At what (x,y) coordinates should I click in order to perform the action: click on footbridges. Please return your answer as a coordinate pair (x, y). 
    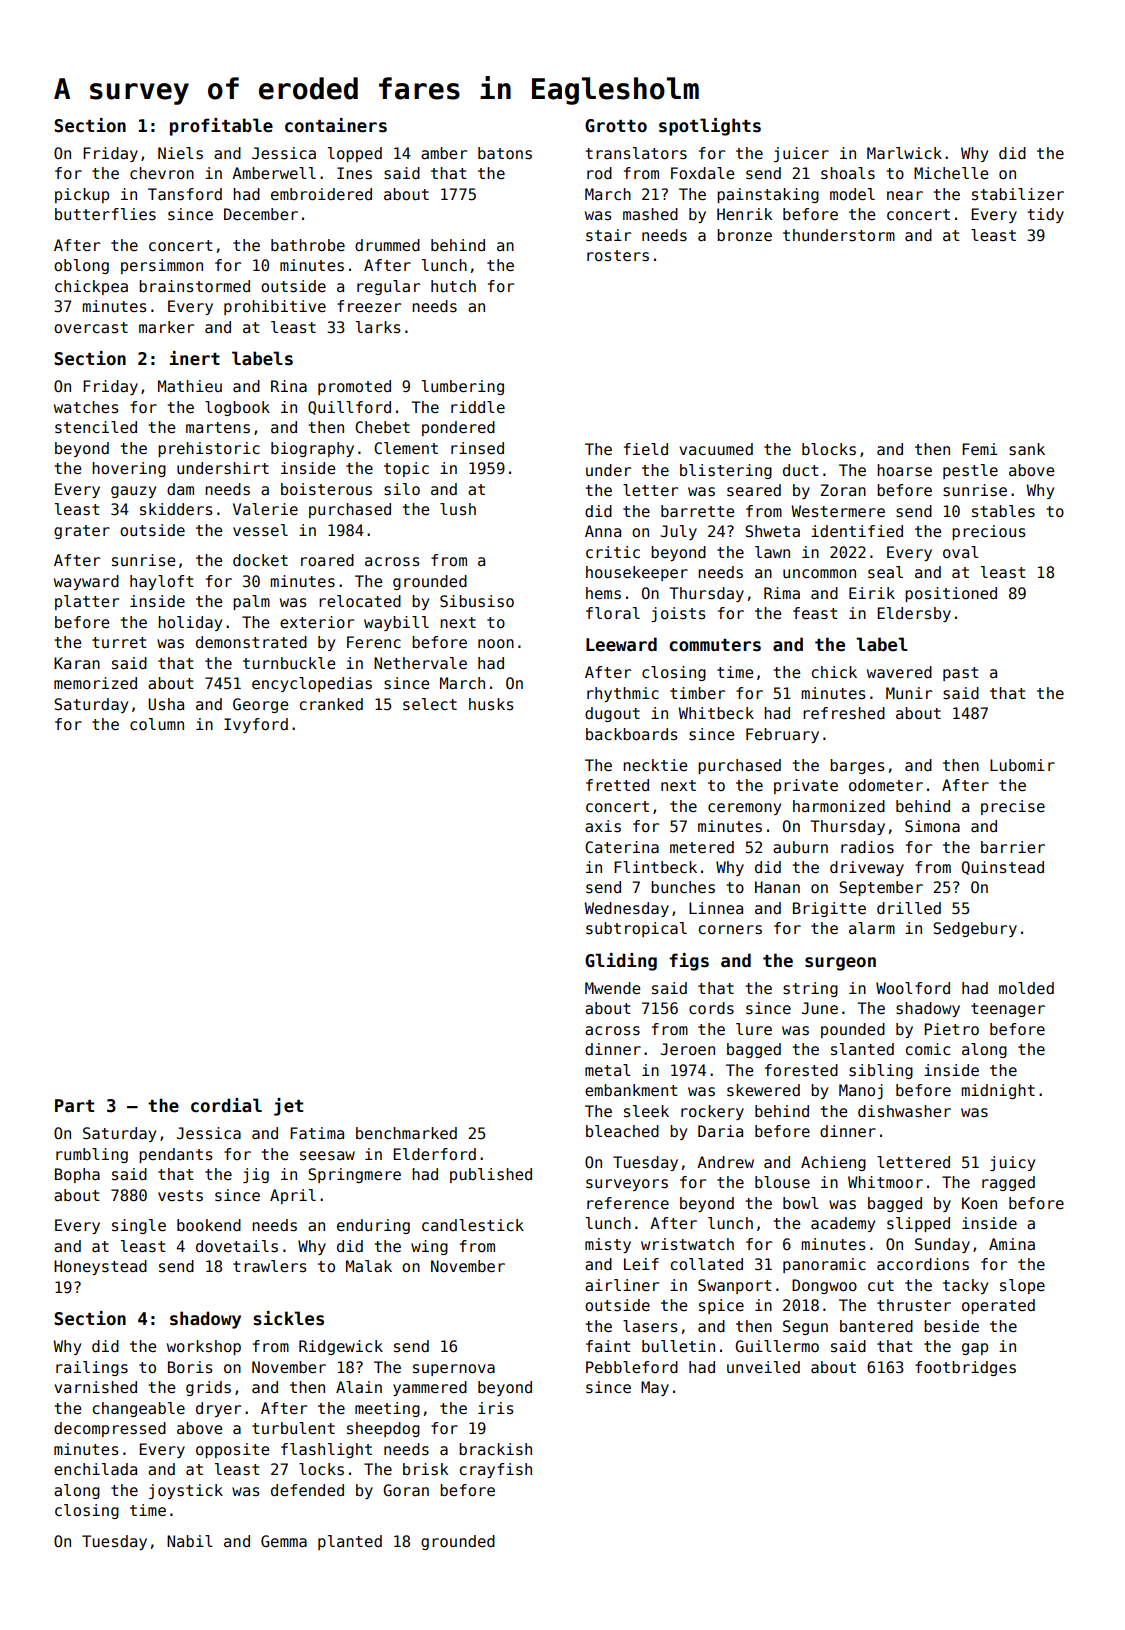
    Looking at the image, I should click on (965, 1368).
